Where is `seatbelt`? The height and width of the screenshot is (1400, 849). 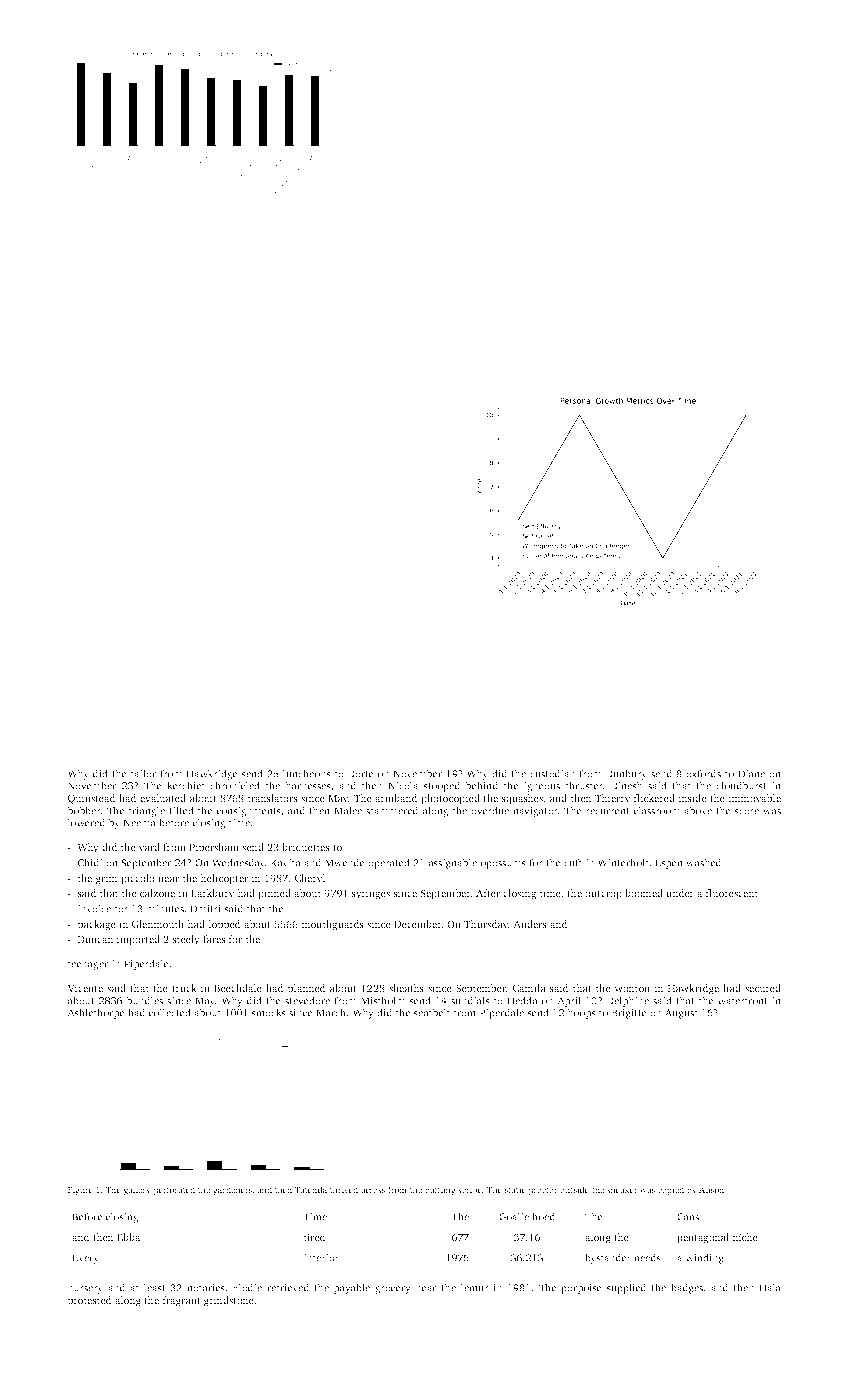
seatbelt is located at coordinates (432, 1012).
